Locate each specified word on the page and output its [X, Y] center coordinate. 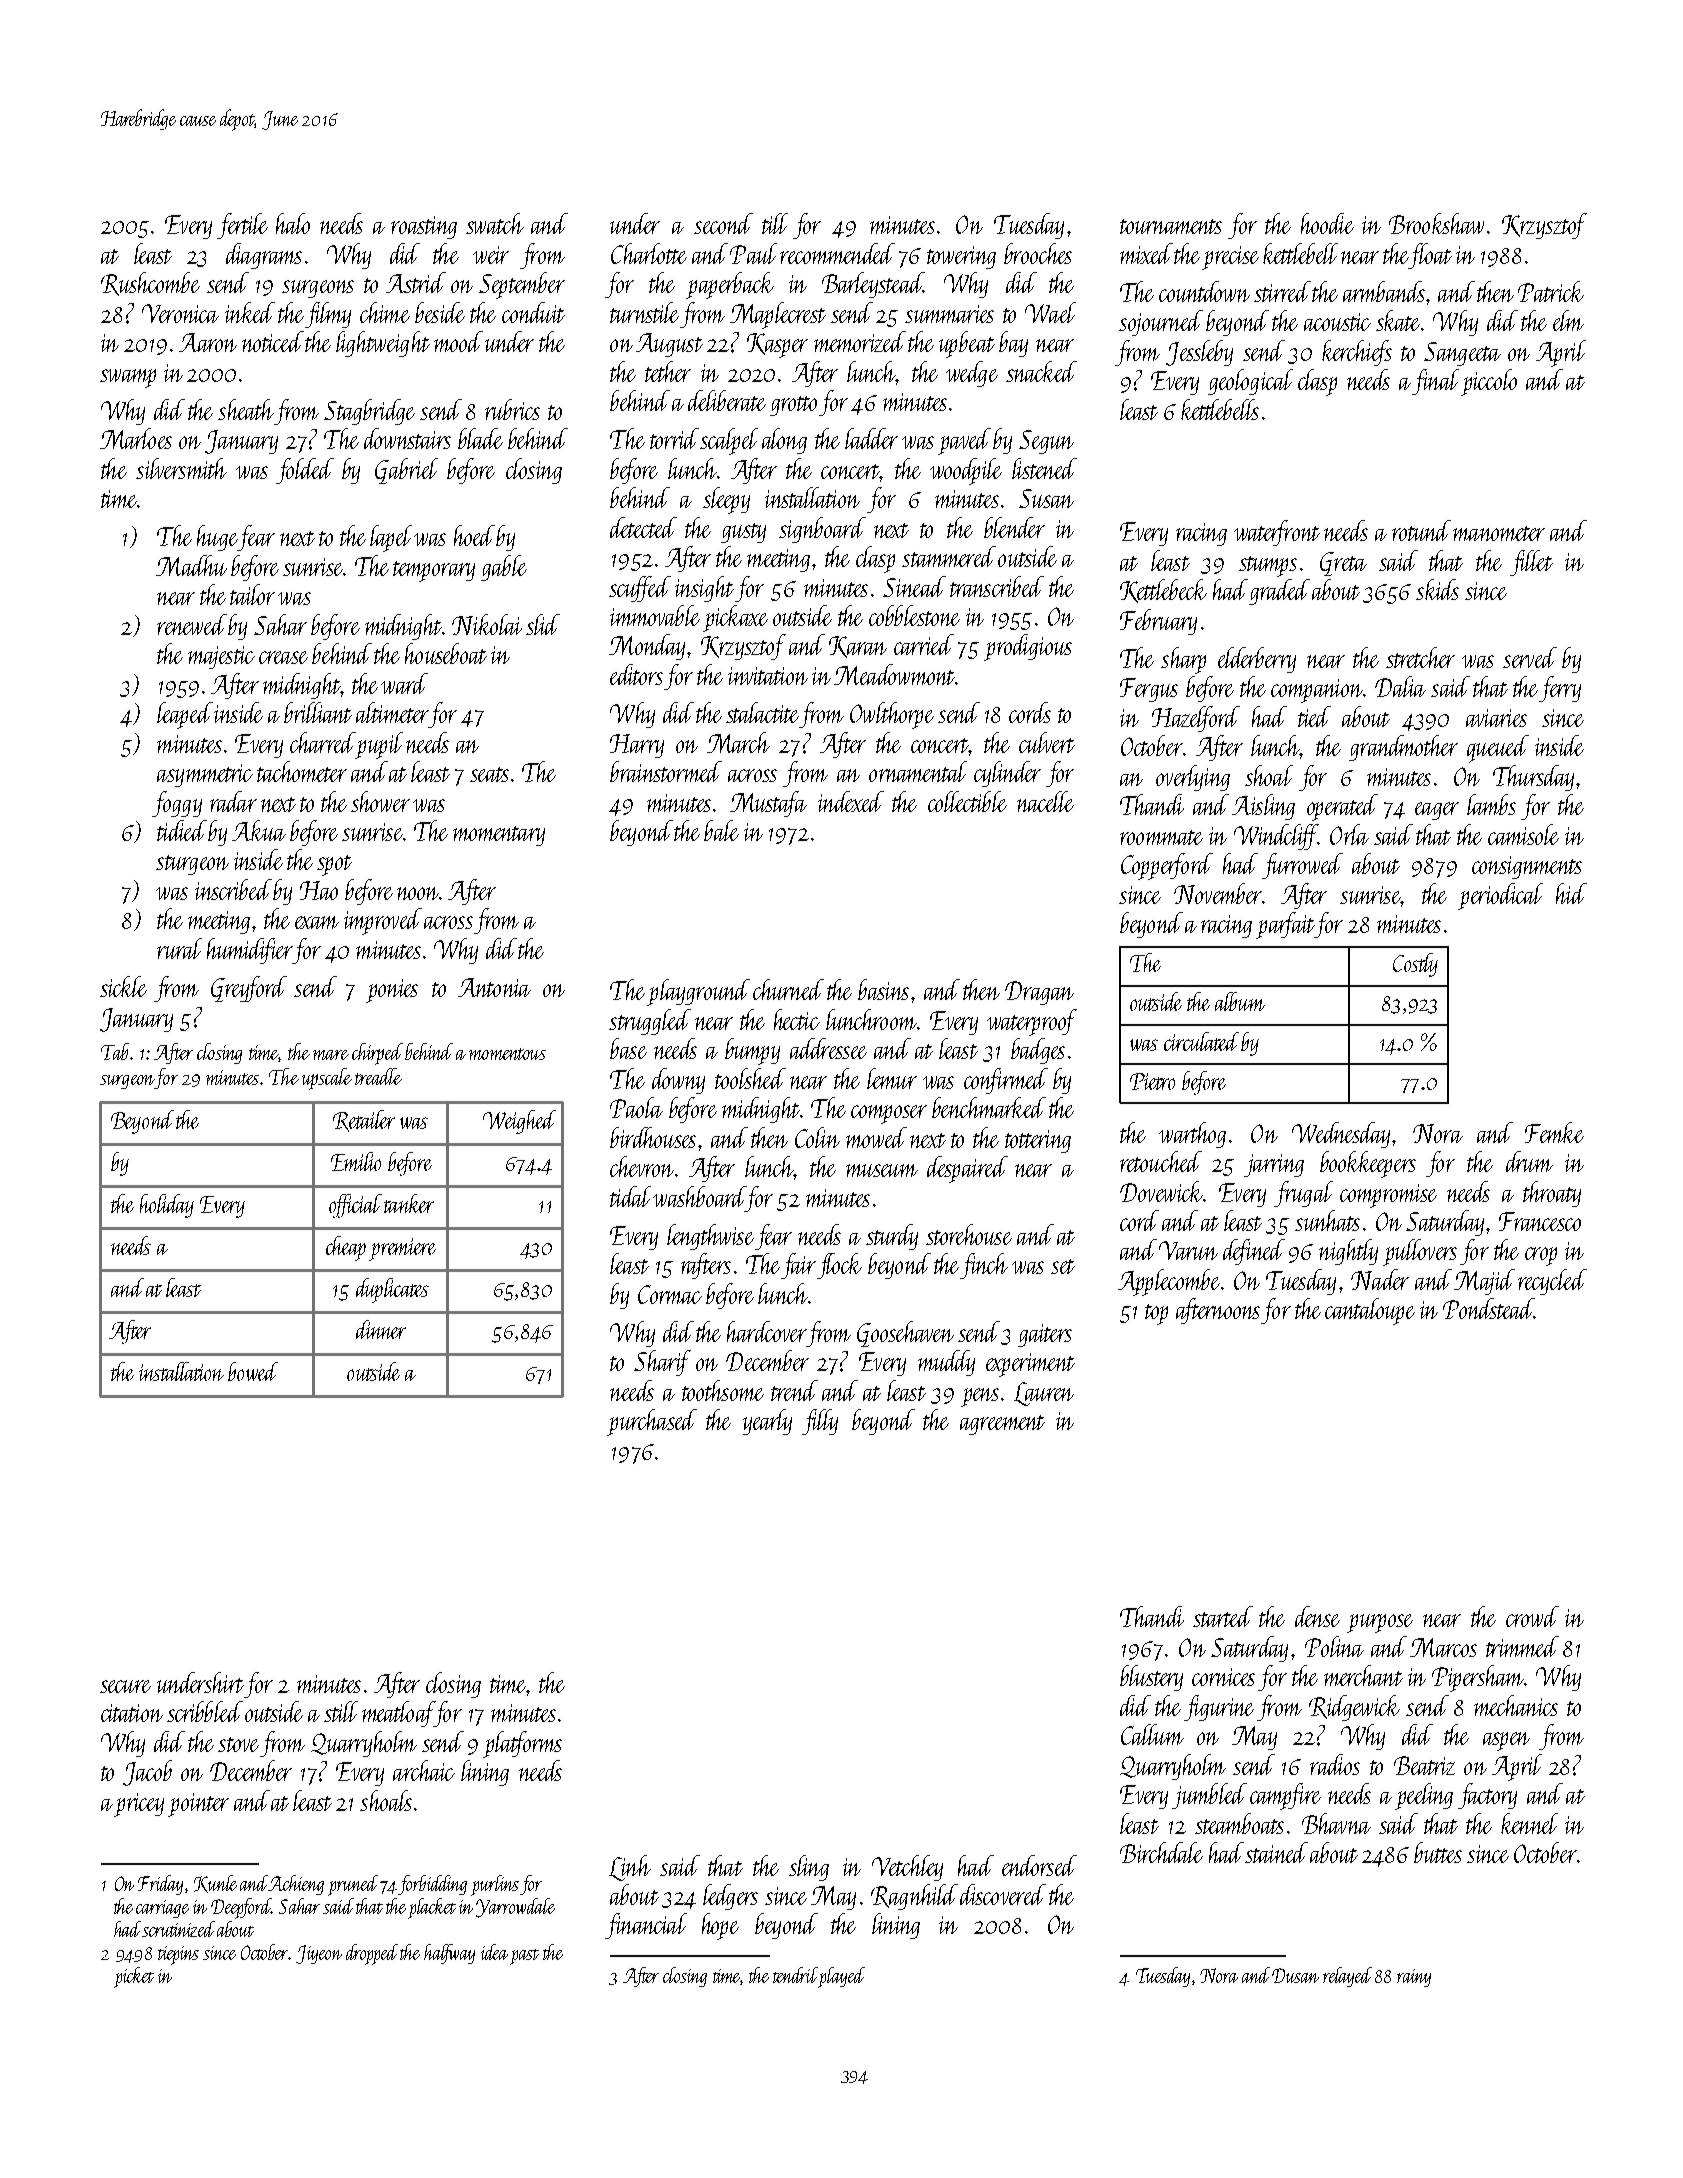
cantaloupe [1370, 1311]
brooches [1038, 253]
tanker [409, 1203]
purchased [652, 1422]
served [1530, 657]
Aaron [208, 342]
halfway [449, 1954]
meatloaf [398, 1714]
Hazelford [1196, 719]
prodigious [1028, 647]
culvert [1047, 742]
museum [882, 1170]
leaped [185, 715]
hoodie [1327, 223]
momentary [499, 836]
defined [1254, 1252]
